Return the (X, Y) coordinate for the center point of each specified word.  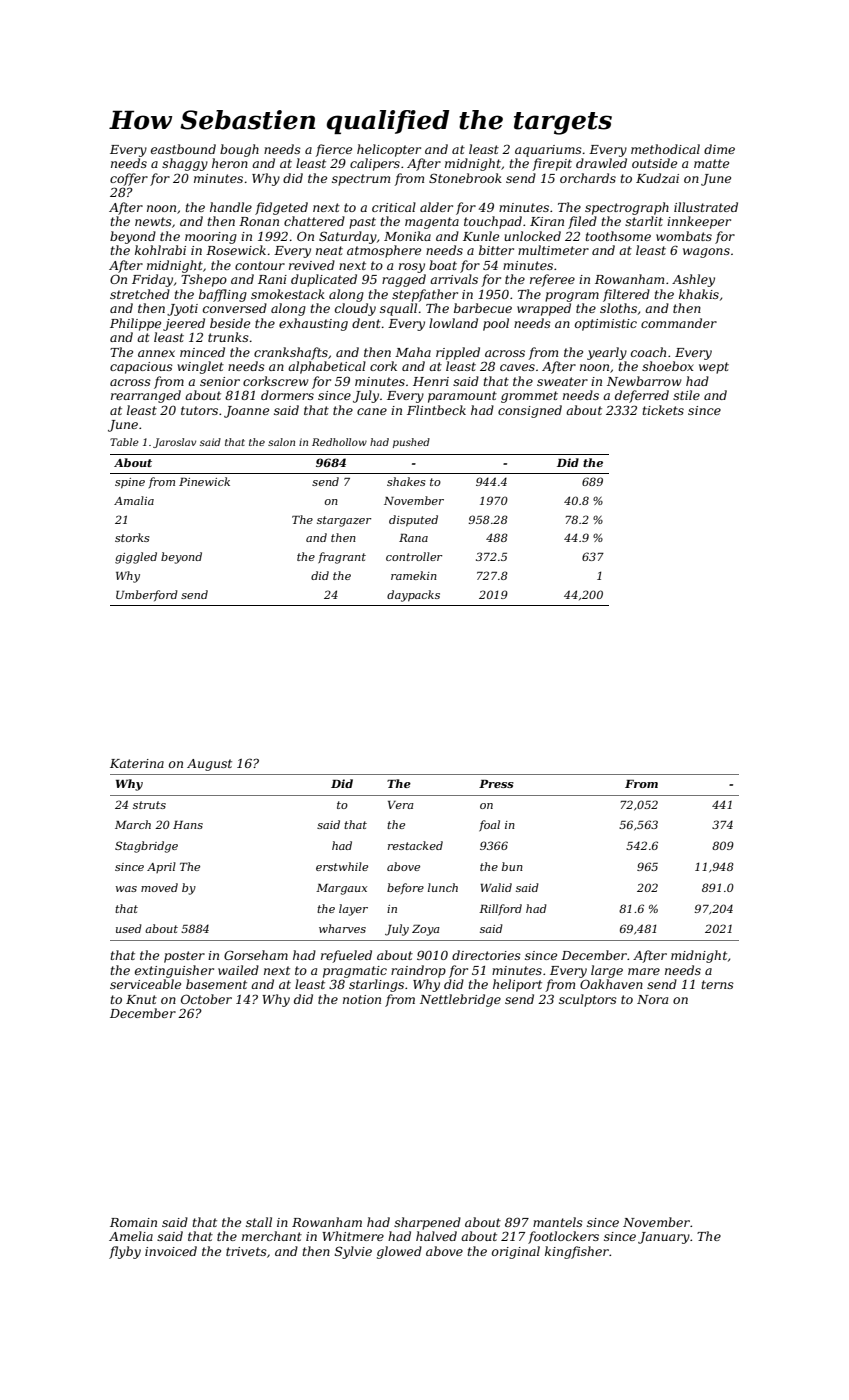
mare (644, 971)
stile (686, 395)
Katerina (137, 763)
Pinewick (204, 481)
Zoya (426, 930)
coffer (129, 179)
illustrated (706, 207)
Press (496, 784)
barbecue (483, 308)
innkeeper (699, 222)
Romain (133, 1222)
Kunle (481, 236)
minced (202, 352)
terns (718, 984)
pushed (411, 443)
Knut (141, 999)
